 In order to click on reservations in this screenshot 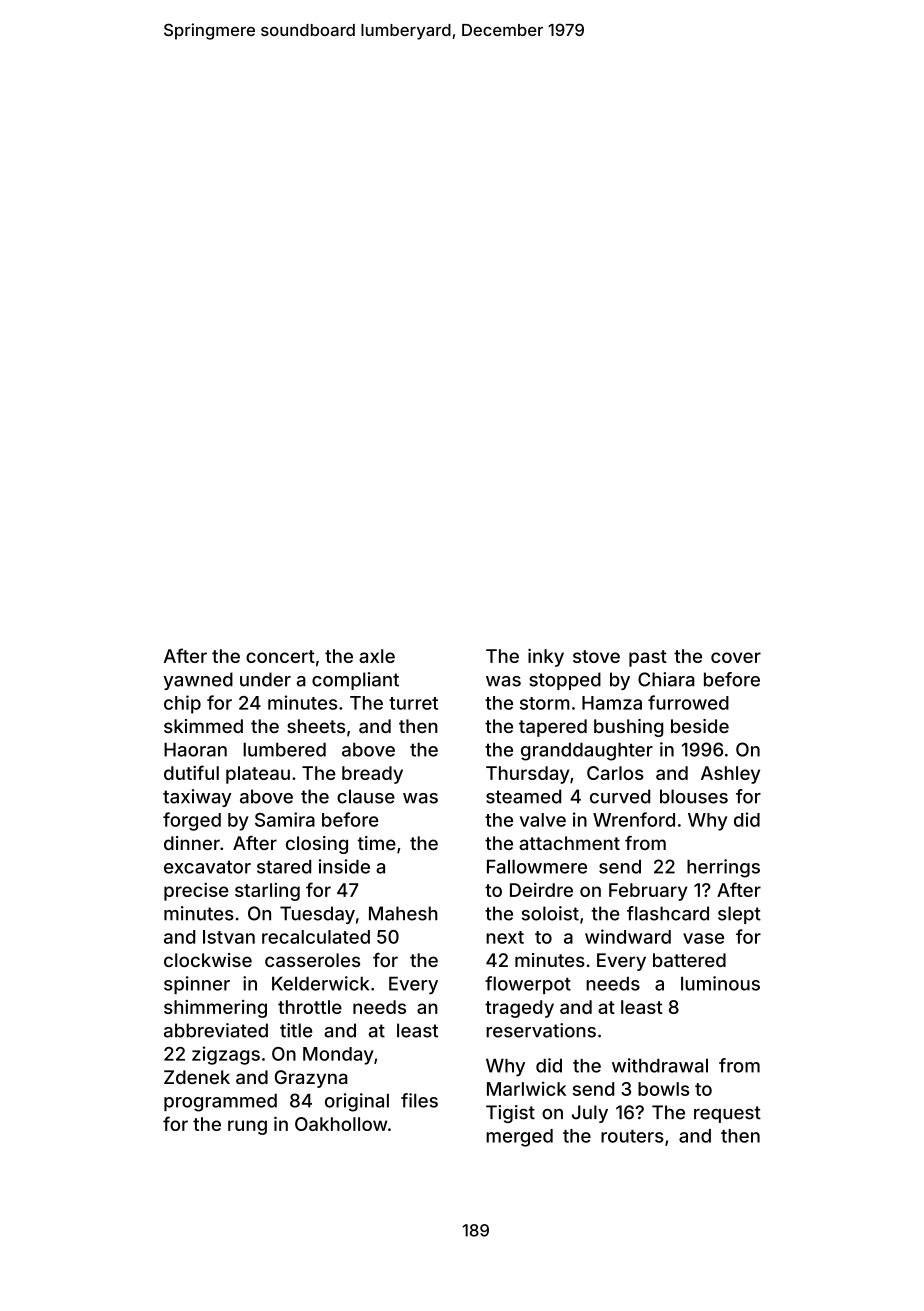, I will do `click(541, 1030)`.
